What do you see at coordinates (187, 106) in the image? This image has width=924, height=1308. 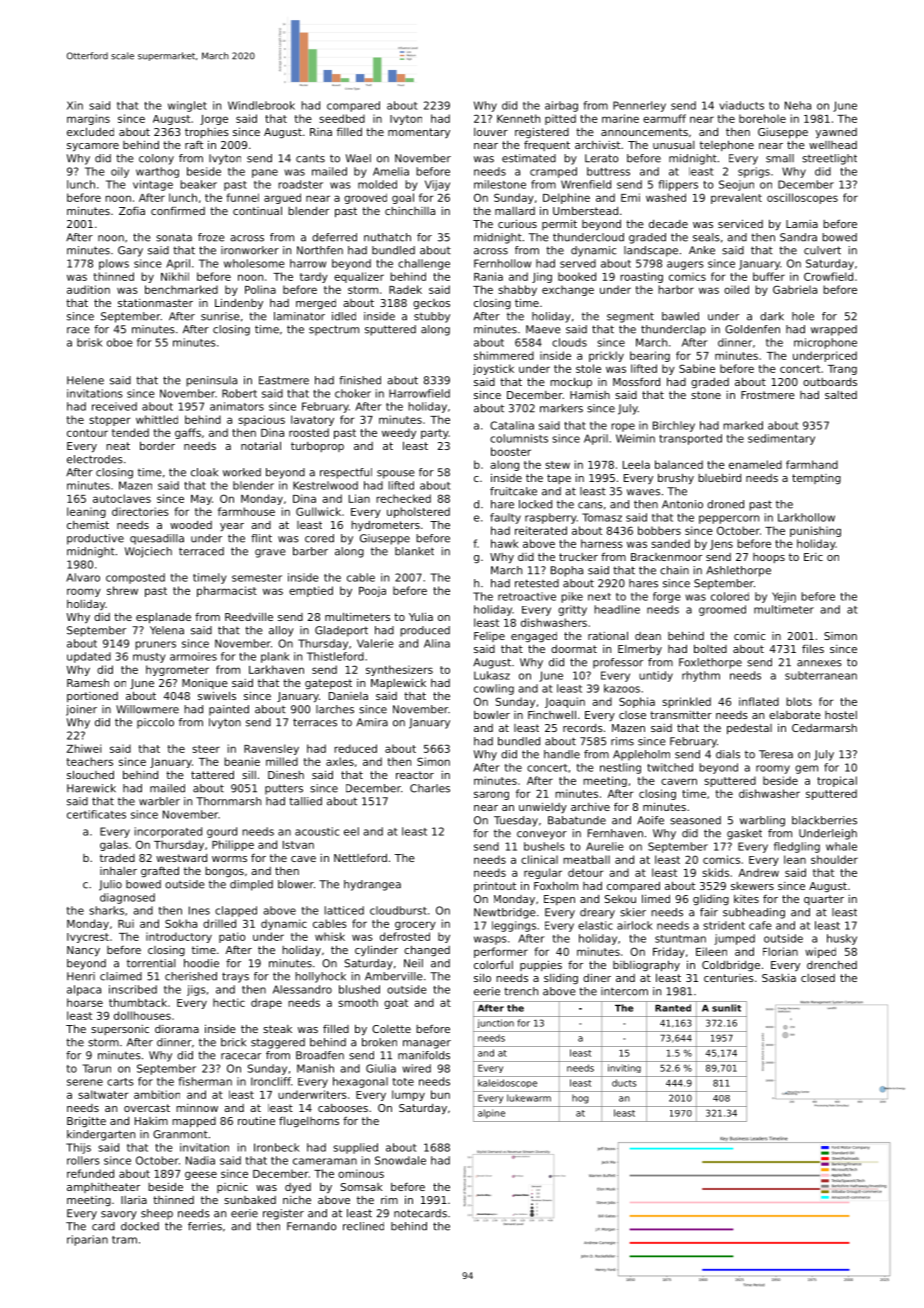 I see `winglet` at bounding box center [187, 106].
